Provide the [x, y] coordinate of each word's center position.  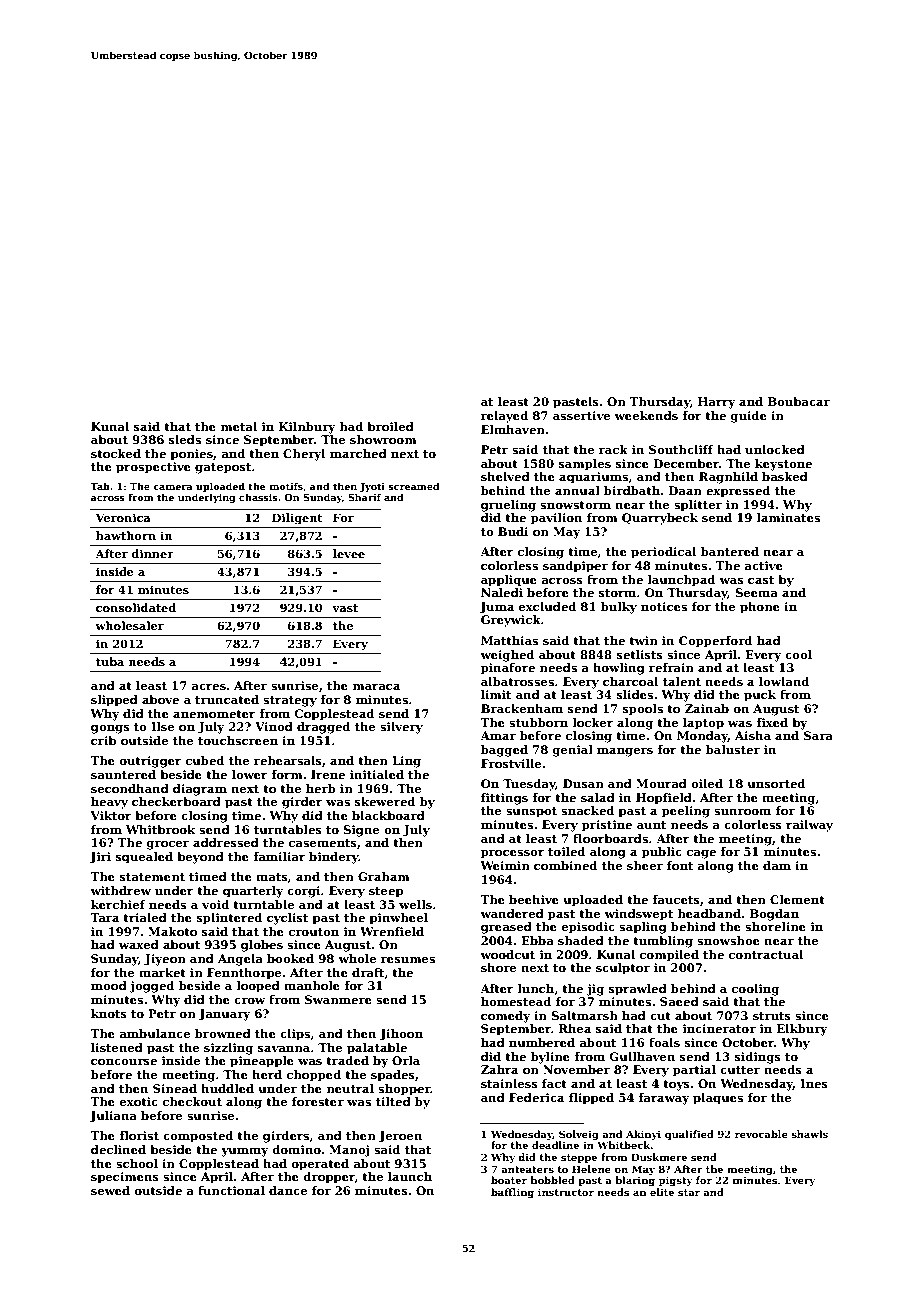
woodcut [507, 954]
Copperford [715, 642]
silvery [401, 728]
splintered [229, 919]
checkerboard [176, 801]
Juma [497, 608]
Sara [818, 735]
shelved [505, 476]
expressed [738, 492]
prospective [153, 468]
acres [209, 687]
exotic [139, 1101]
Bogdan [774, 915]
